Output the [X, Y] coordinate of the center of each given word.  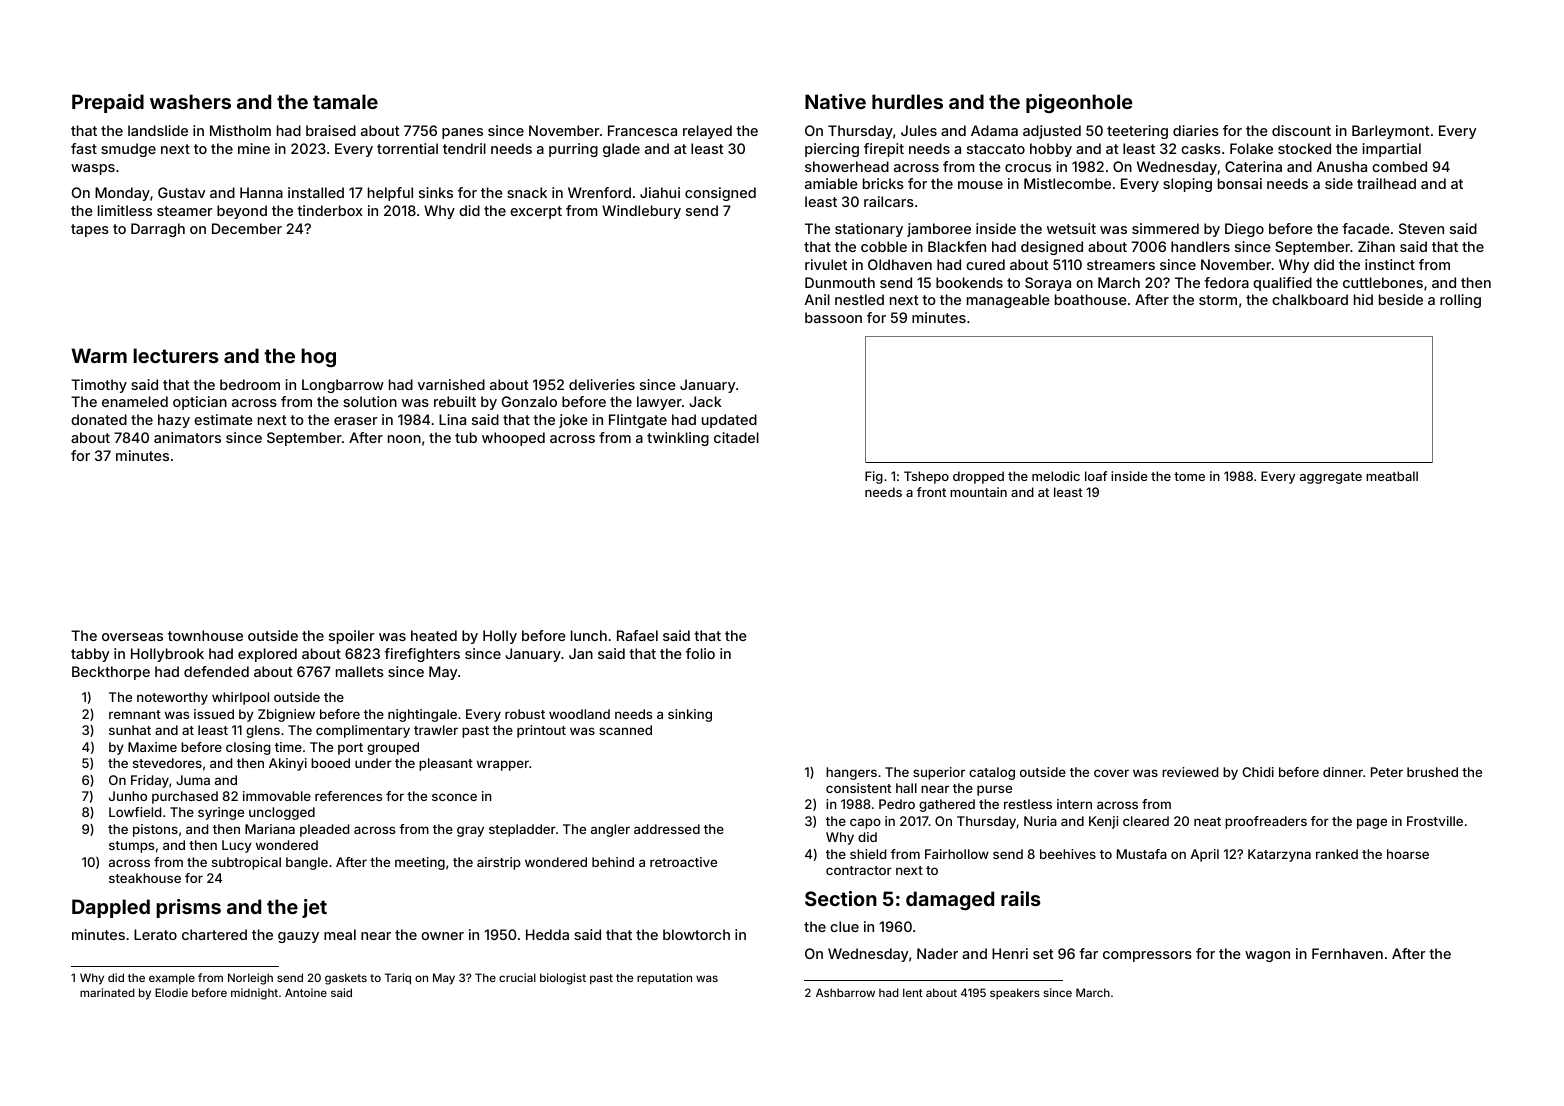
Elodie [171, 992]
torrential [407, 148]
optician [200, 403]
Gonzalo [529, 401]
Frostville [1435, 821]
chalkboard [1310, 299]
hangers [851, 773]
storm [1218, 300]
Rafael [637, 635]
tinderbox [330, 210]
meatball [1392, 476]
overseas [132, 637]
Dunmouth [840, 282]
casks [1201, 148]
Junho [128, 796]
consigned [720, 194]
